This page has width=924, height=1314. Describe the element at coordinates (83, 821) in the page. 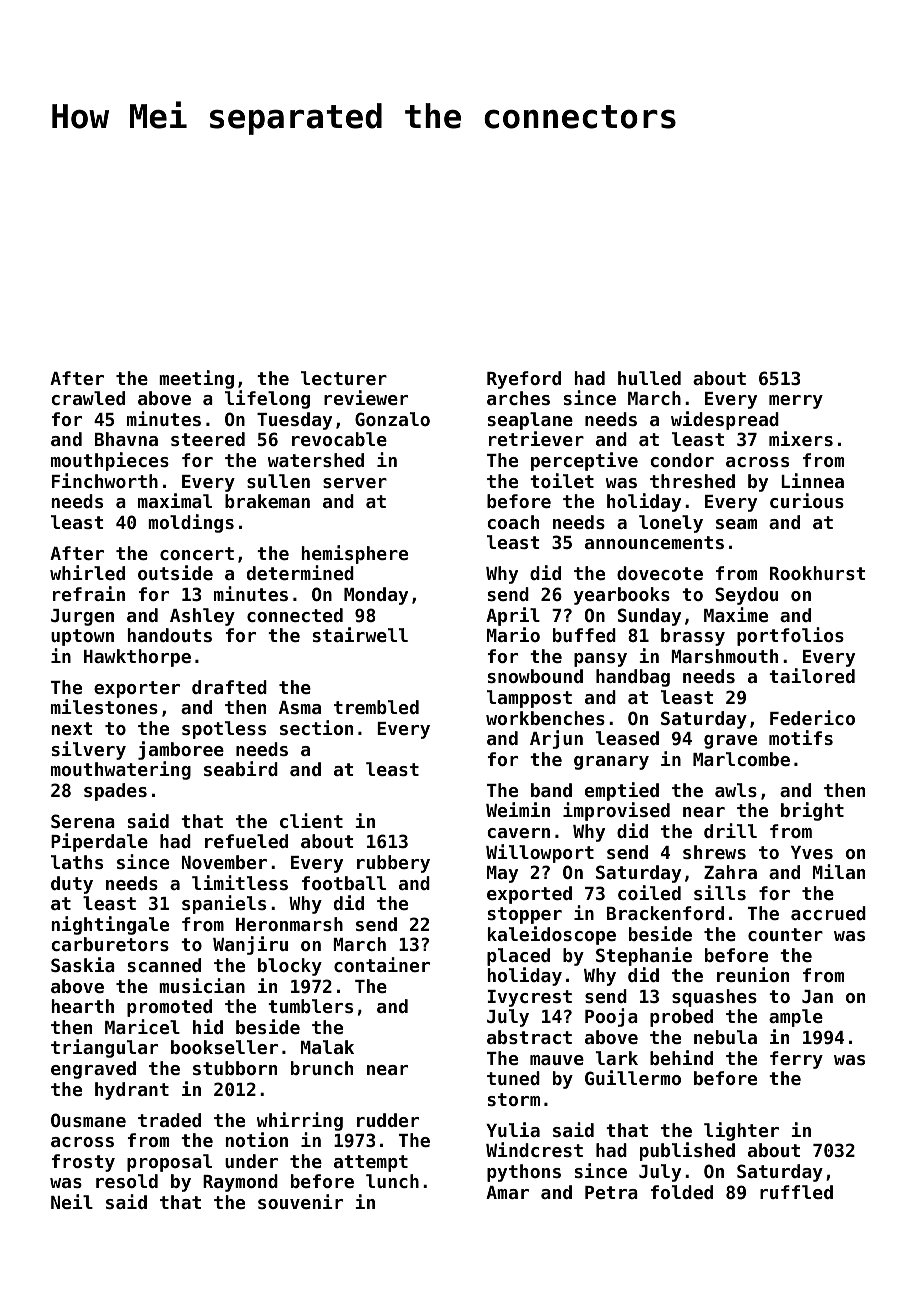

I see `Serena` at that location.
